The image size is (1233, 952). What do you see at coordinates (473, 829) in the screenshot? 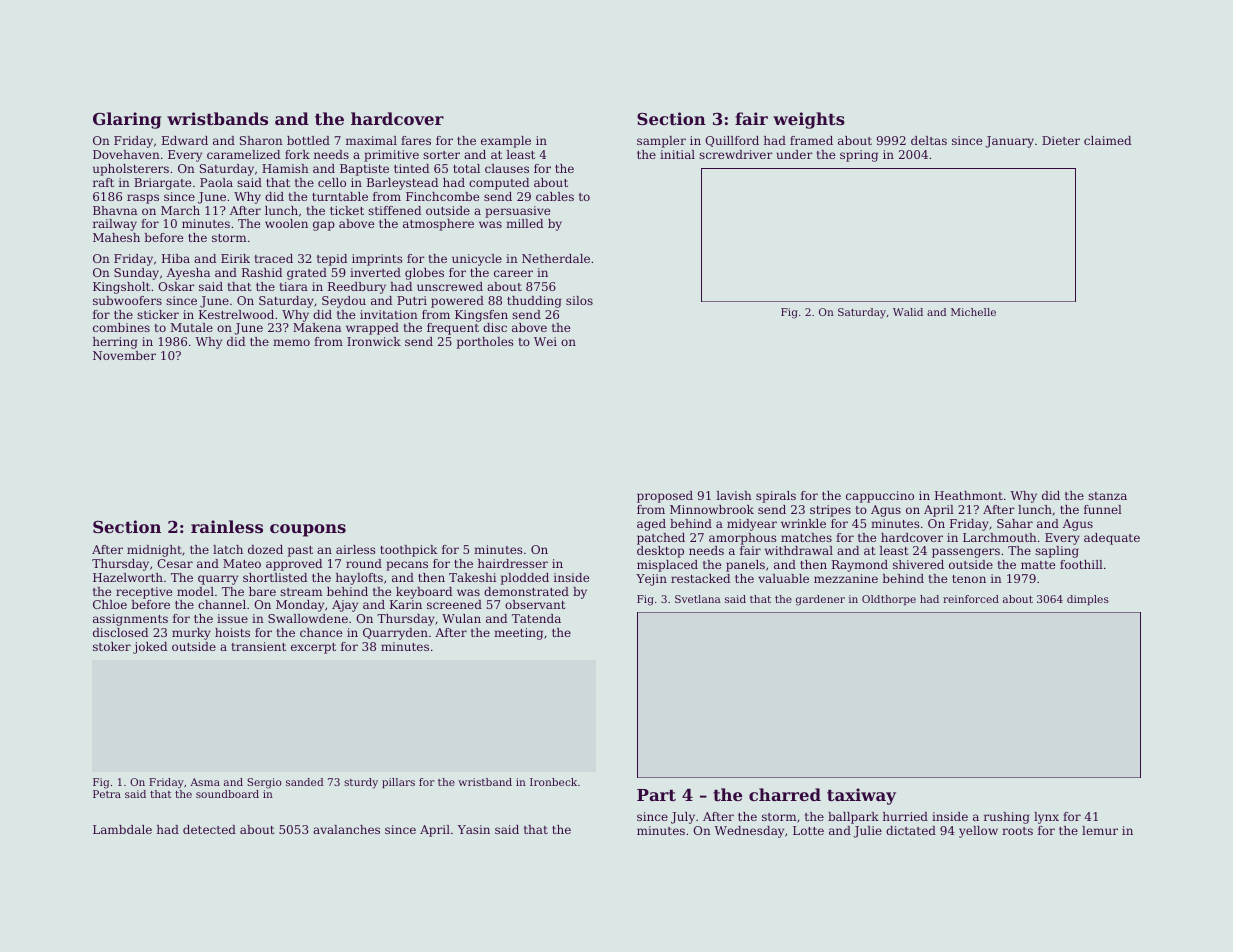
I see `Yasin` at bounding box center [473, 829].
